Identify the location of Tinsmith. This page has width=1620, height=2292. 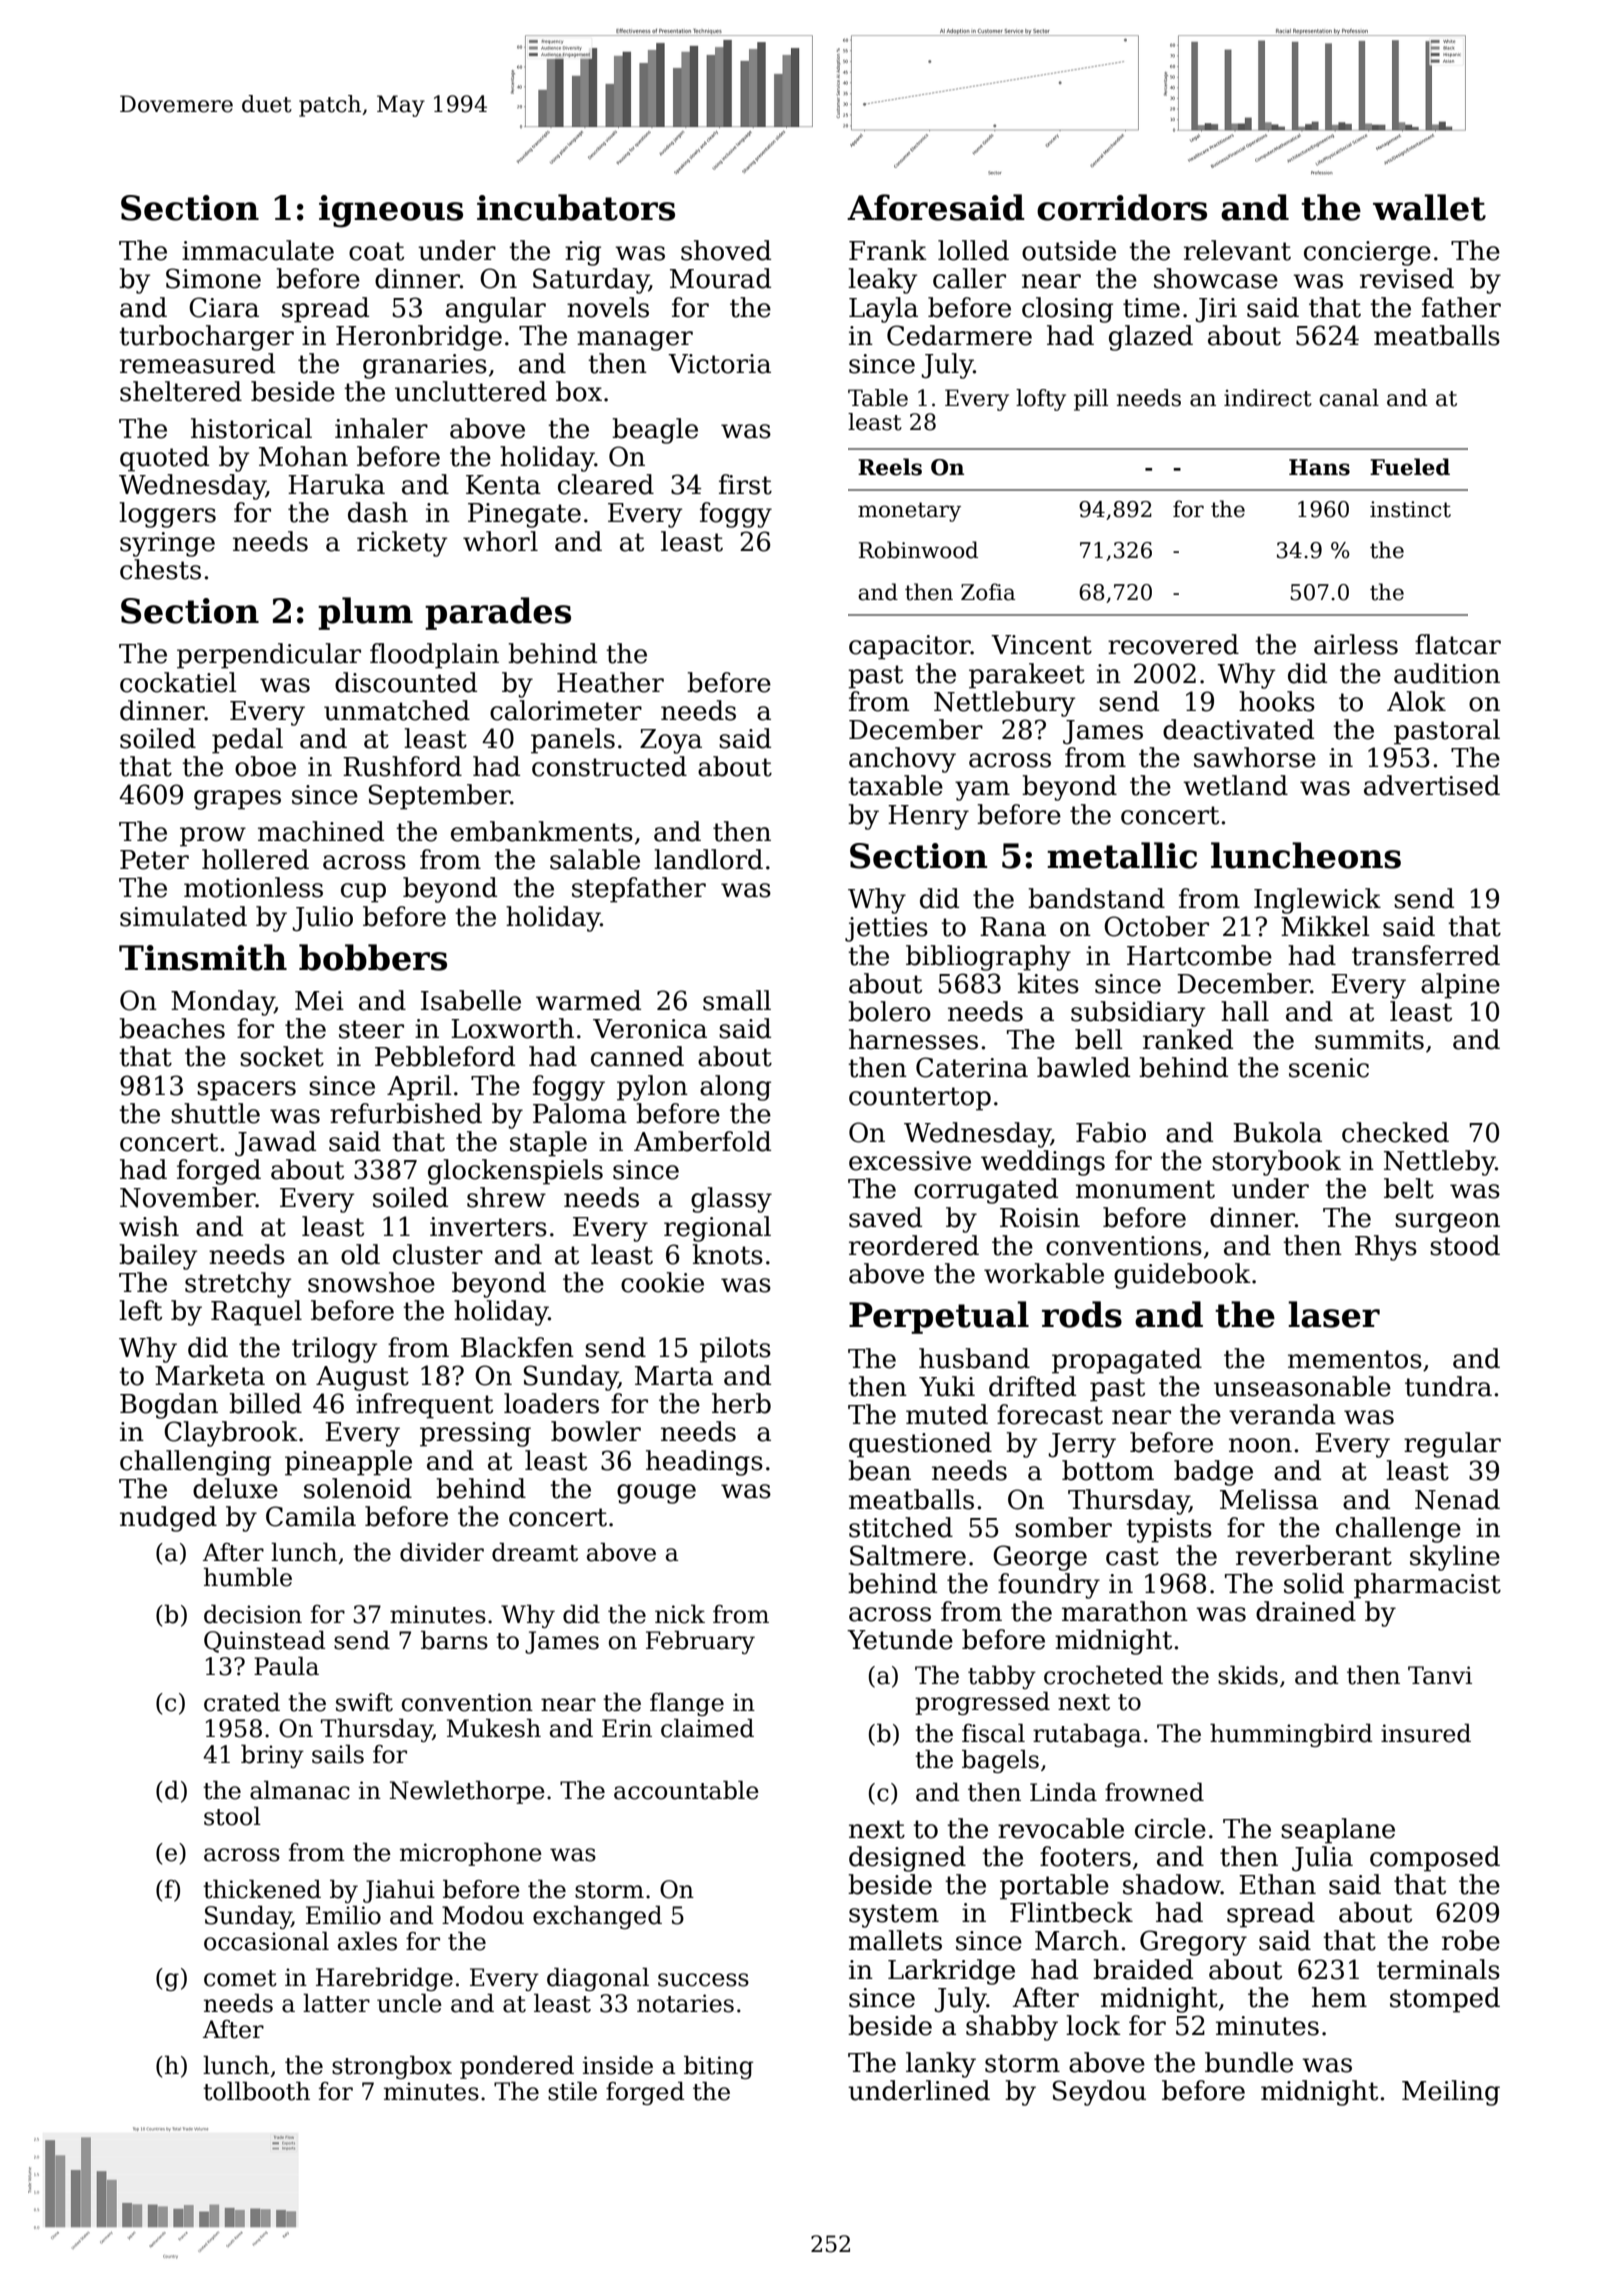
(203, 957).
